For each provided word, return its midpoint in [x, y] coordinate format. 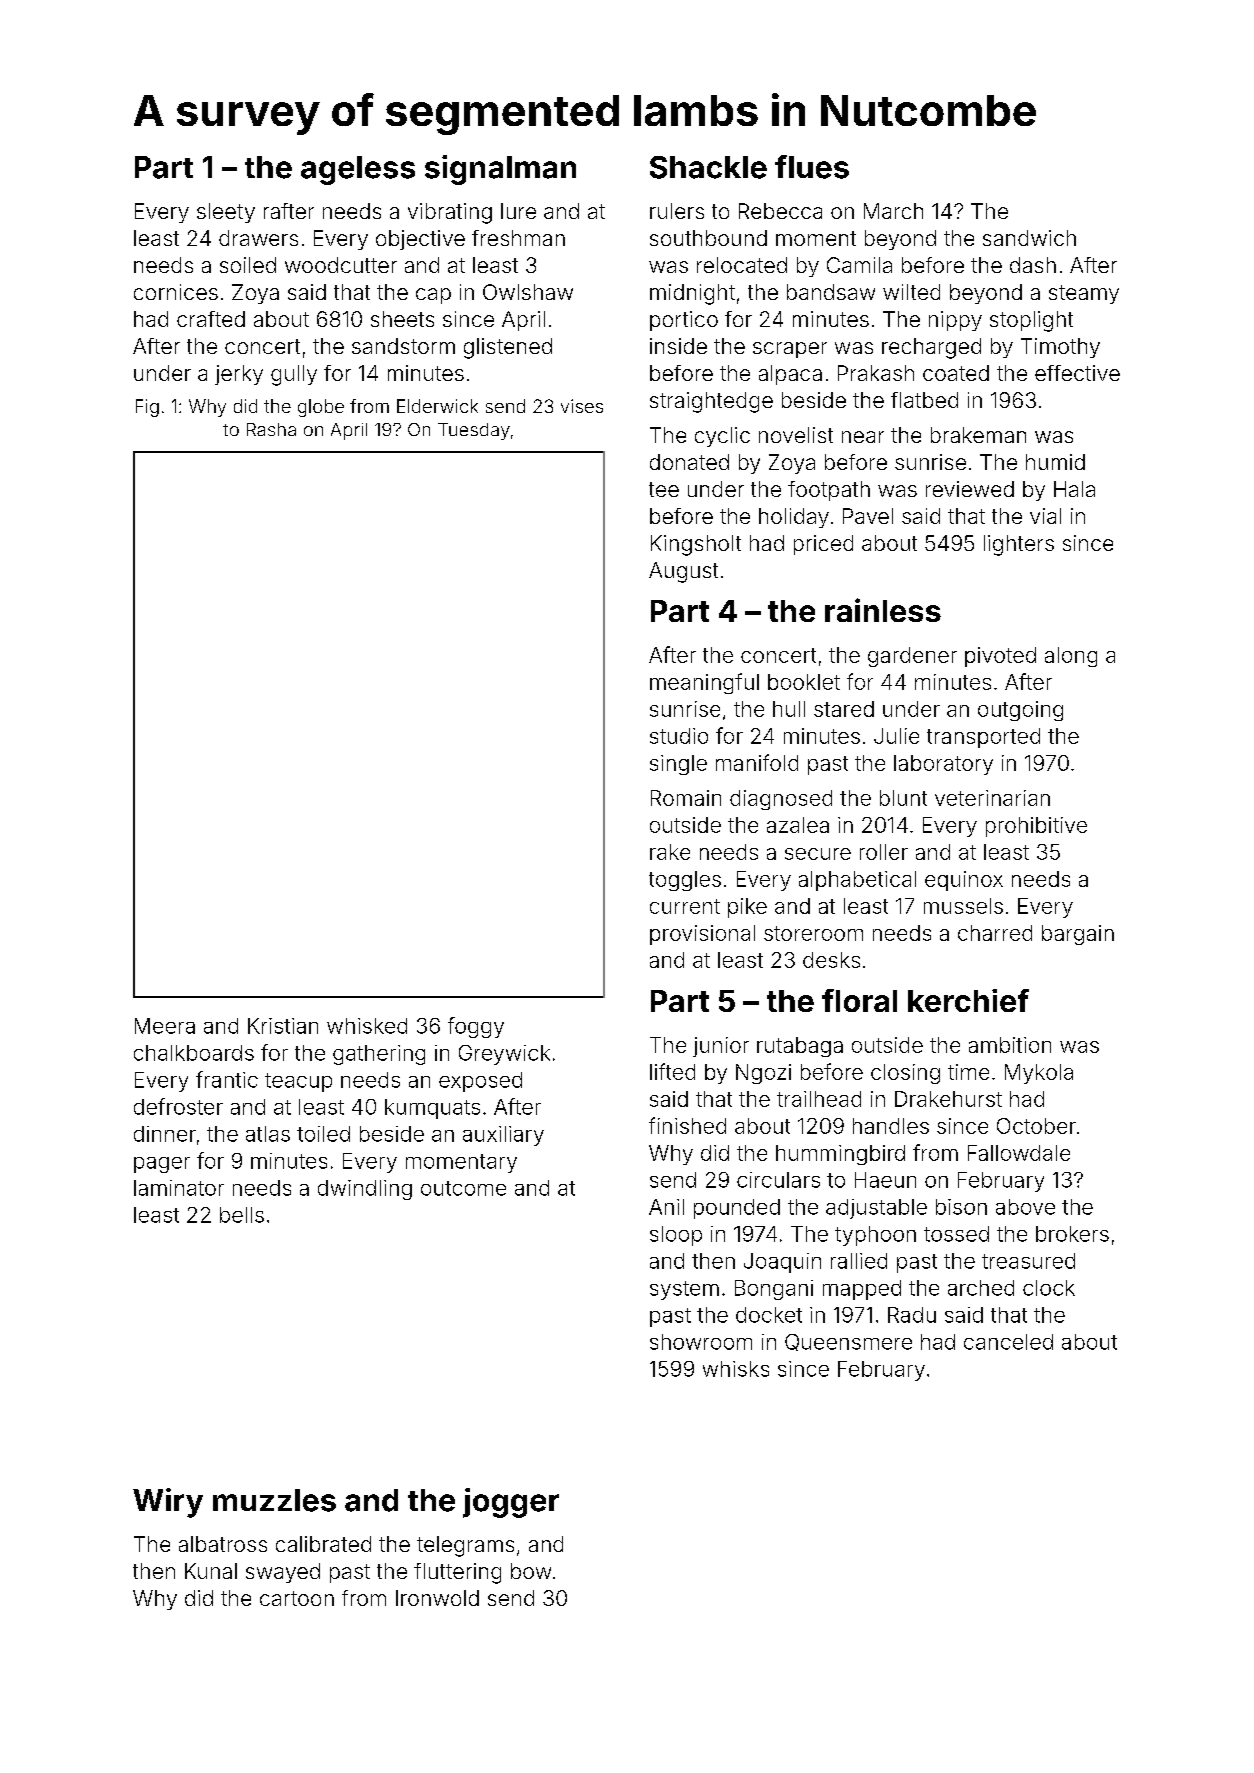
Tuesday [474, 431]
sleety [226, 213]
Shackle [708, 167]
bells [242, 1215]
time [968, 1072]
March [893, 211]
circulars [778, 1180]
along [1071, 657]
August [683, 572]
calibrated [323, 1544]
